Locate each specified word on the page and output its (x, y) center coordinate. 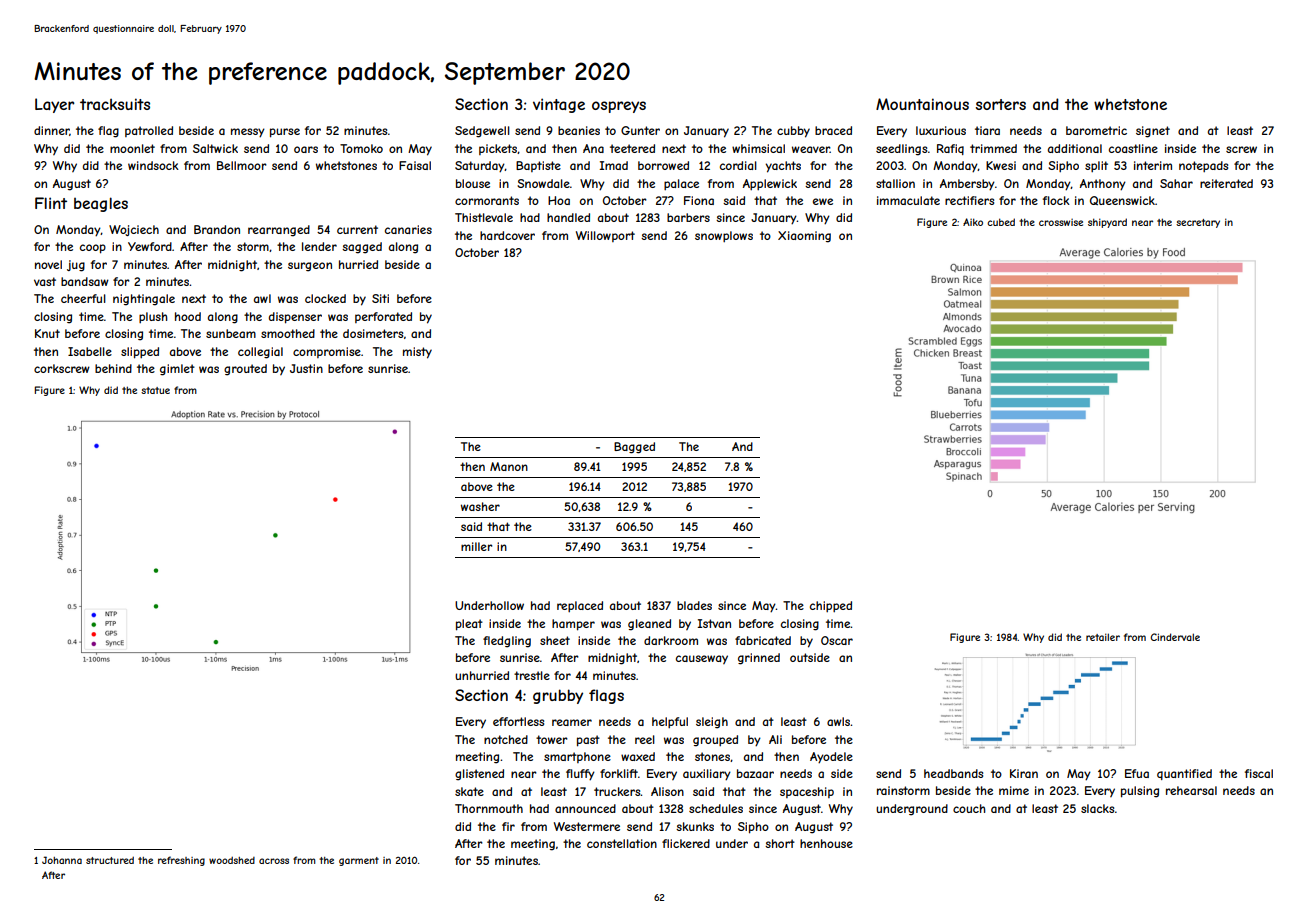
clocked (325, 298)
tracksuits (115, 104)
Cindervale (1175, 637)
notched (506, 739)
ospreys (619, 107)
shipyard (1107, 223)
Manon (509, 466)
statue (155, 390)
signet (1153, 132)
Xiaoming (804, 237)
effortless (518, 721)
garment (359, 861)
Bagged (634, 448)
